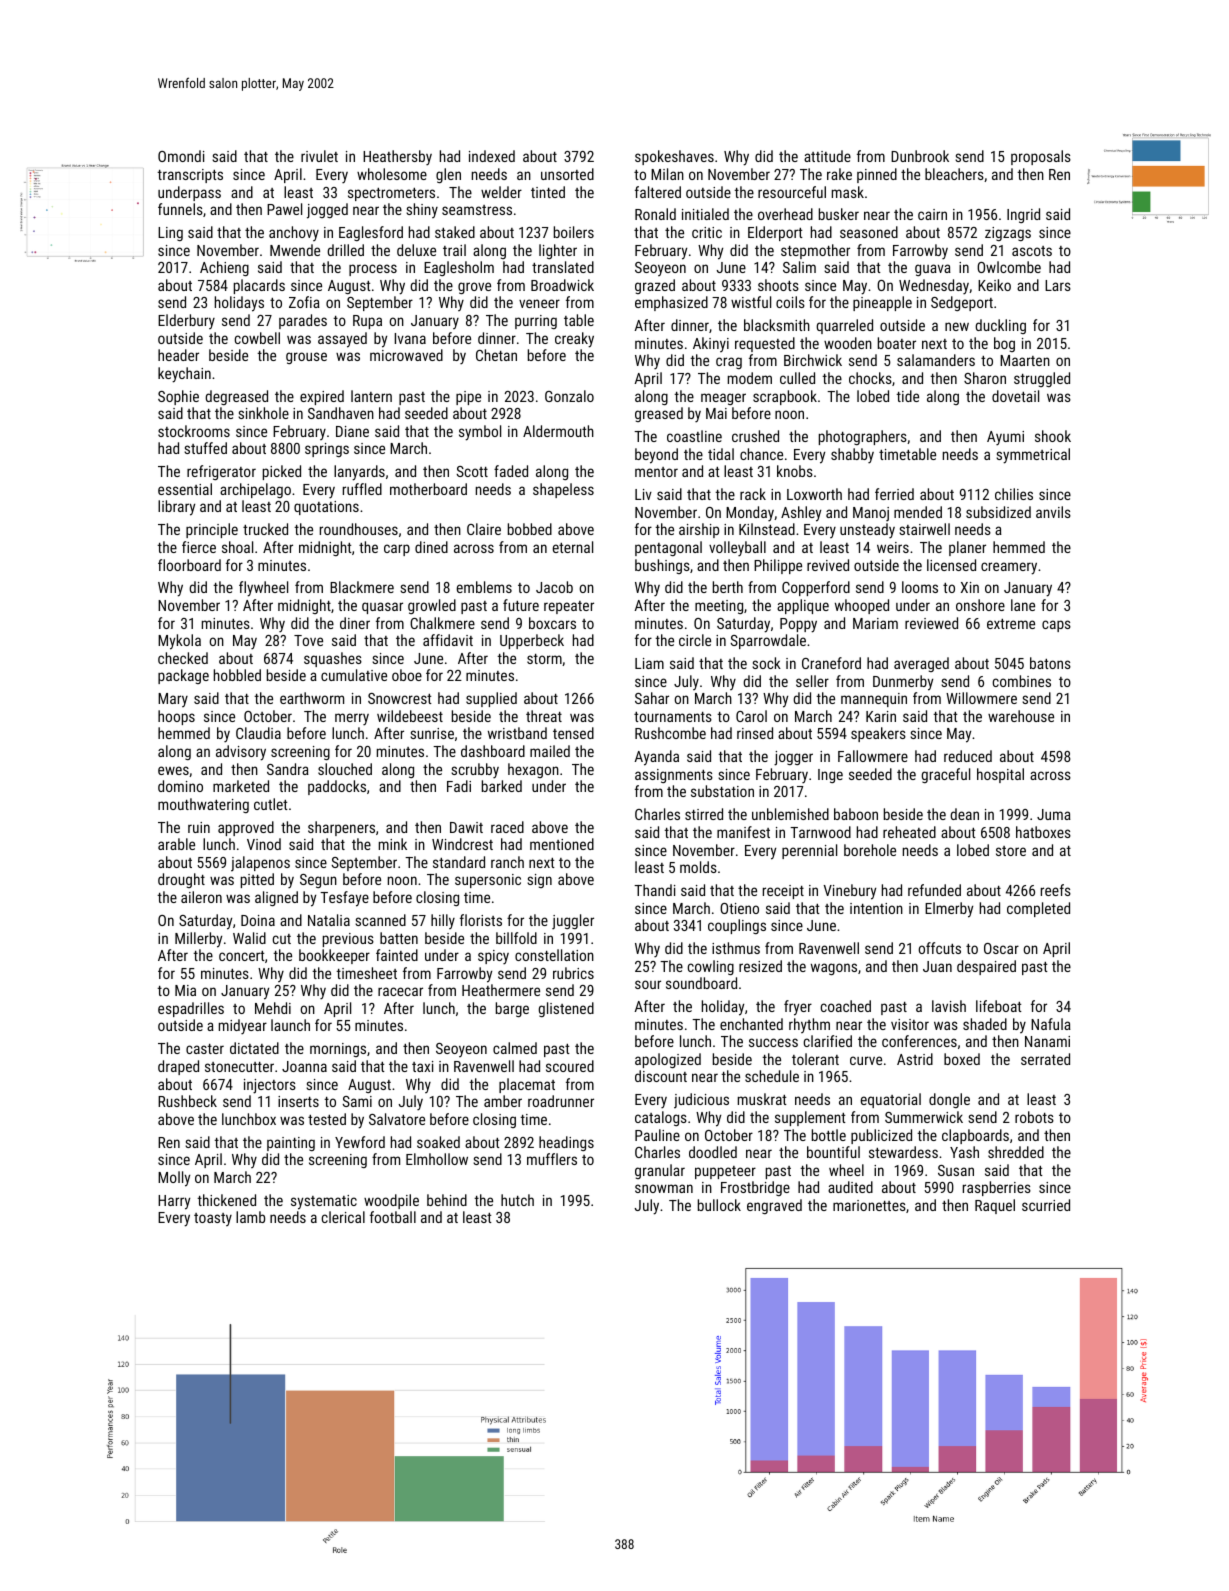 Image resolution: width=1229 pixels, height=1591 pixels. I want to click on fierce, so click(199, 547).
